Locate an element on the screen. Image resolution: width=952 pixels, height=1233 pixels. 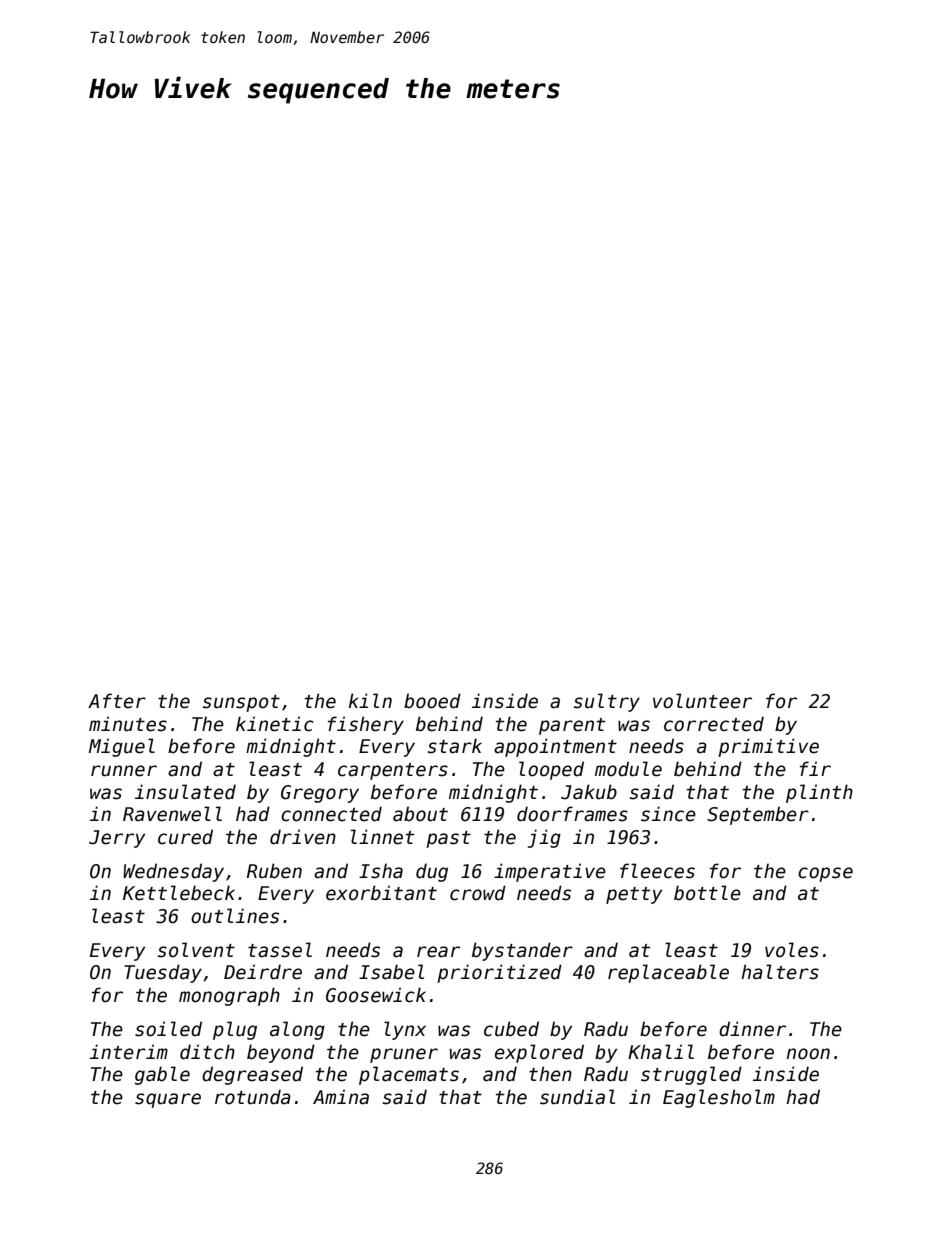
past is located at coordinates (448, 839).
